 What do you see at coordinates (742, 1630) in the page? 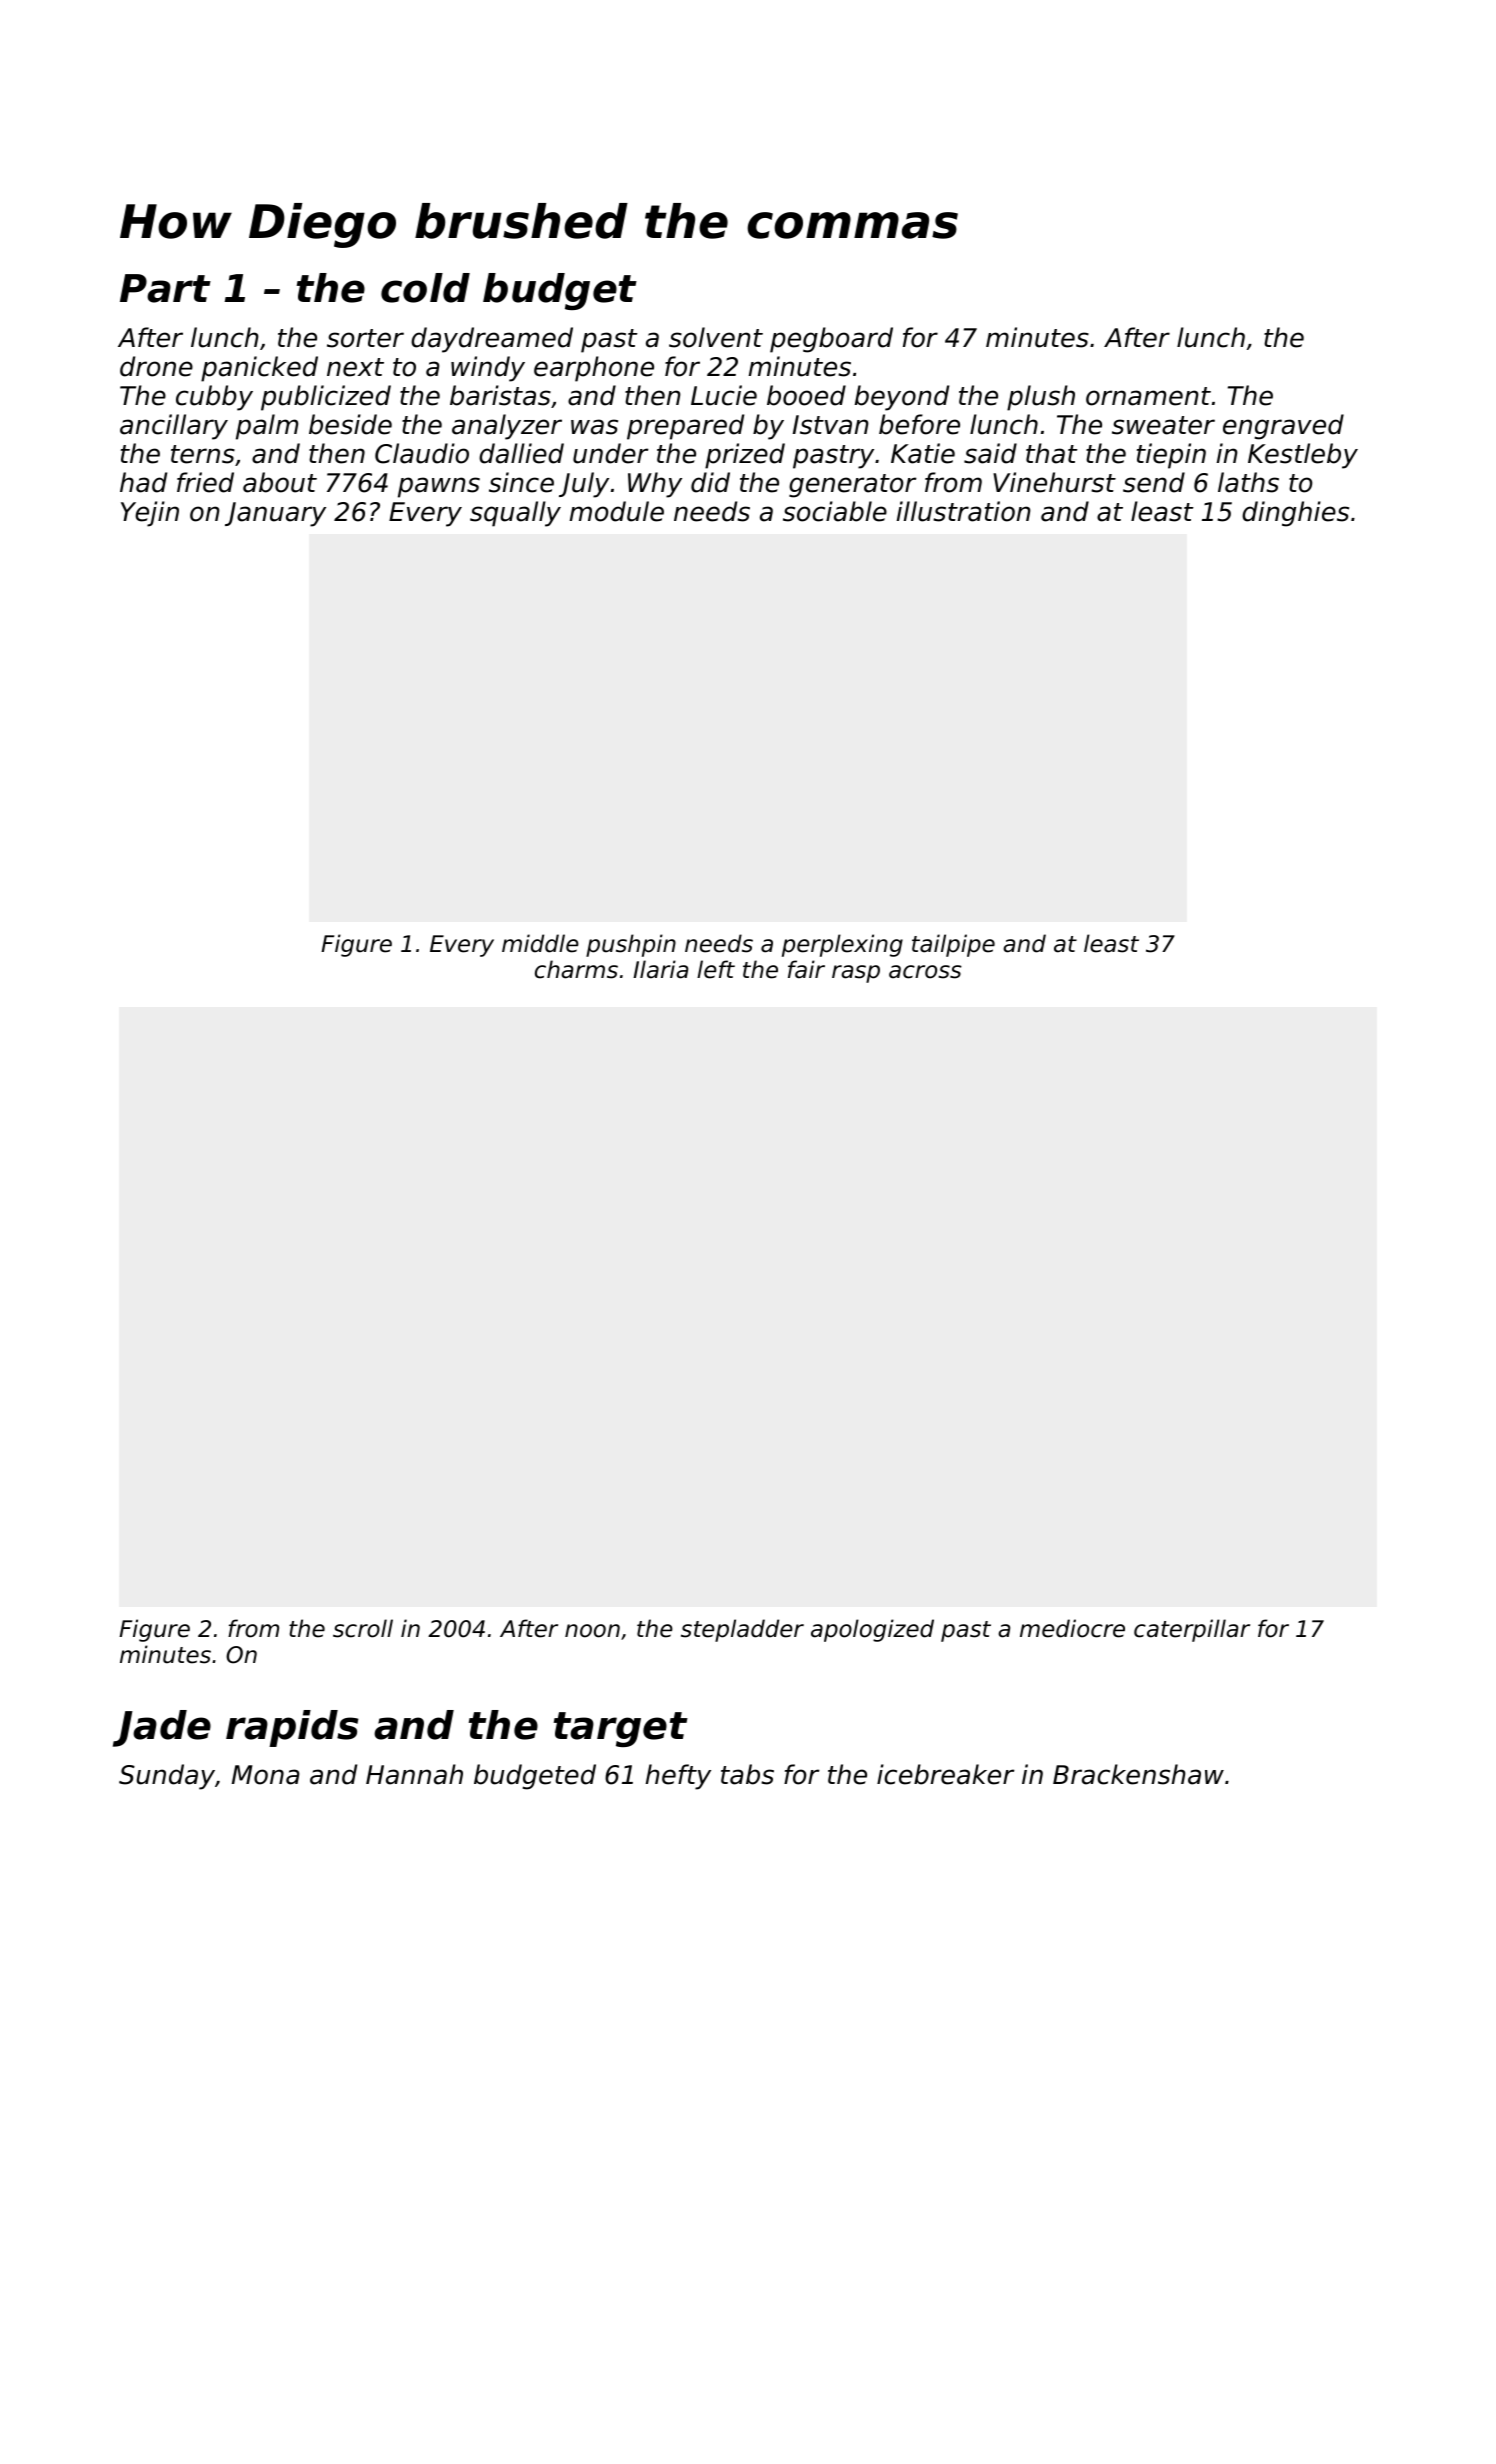
I see `stepladder` at bounding box center [742, 1630].
